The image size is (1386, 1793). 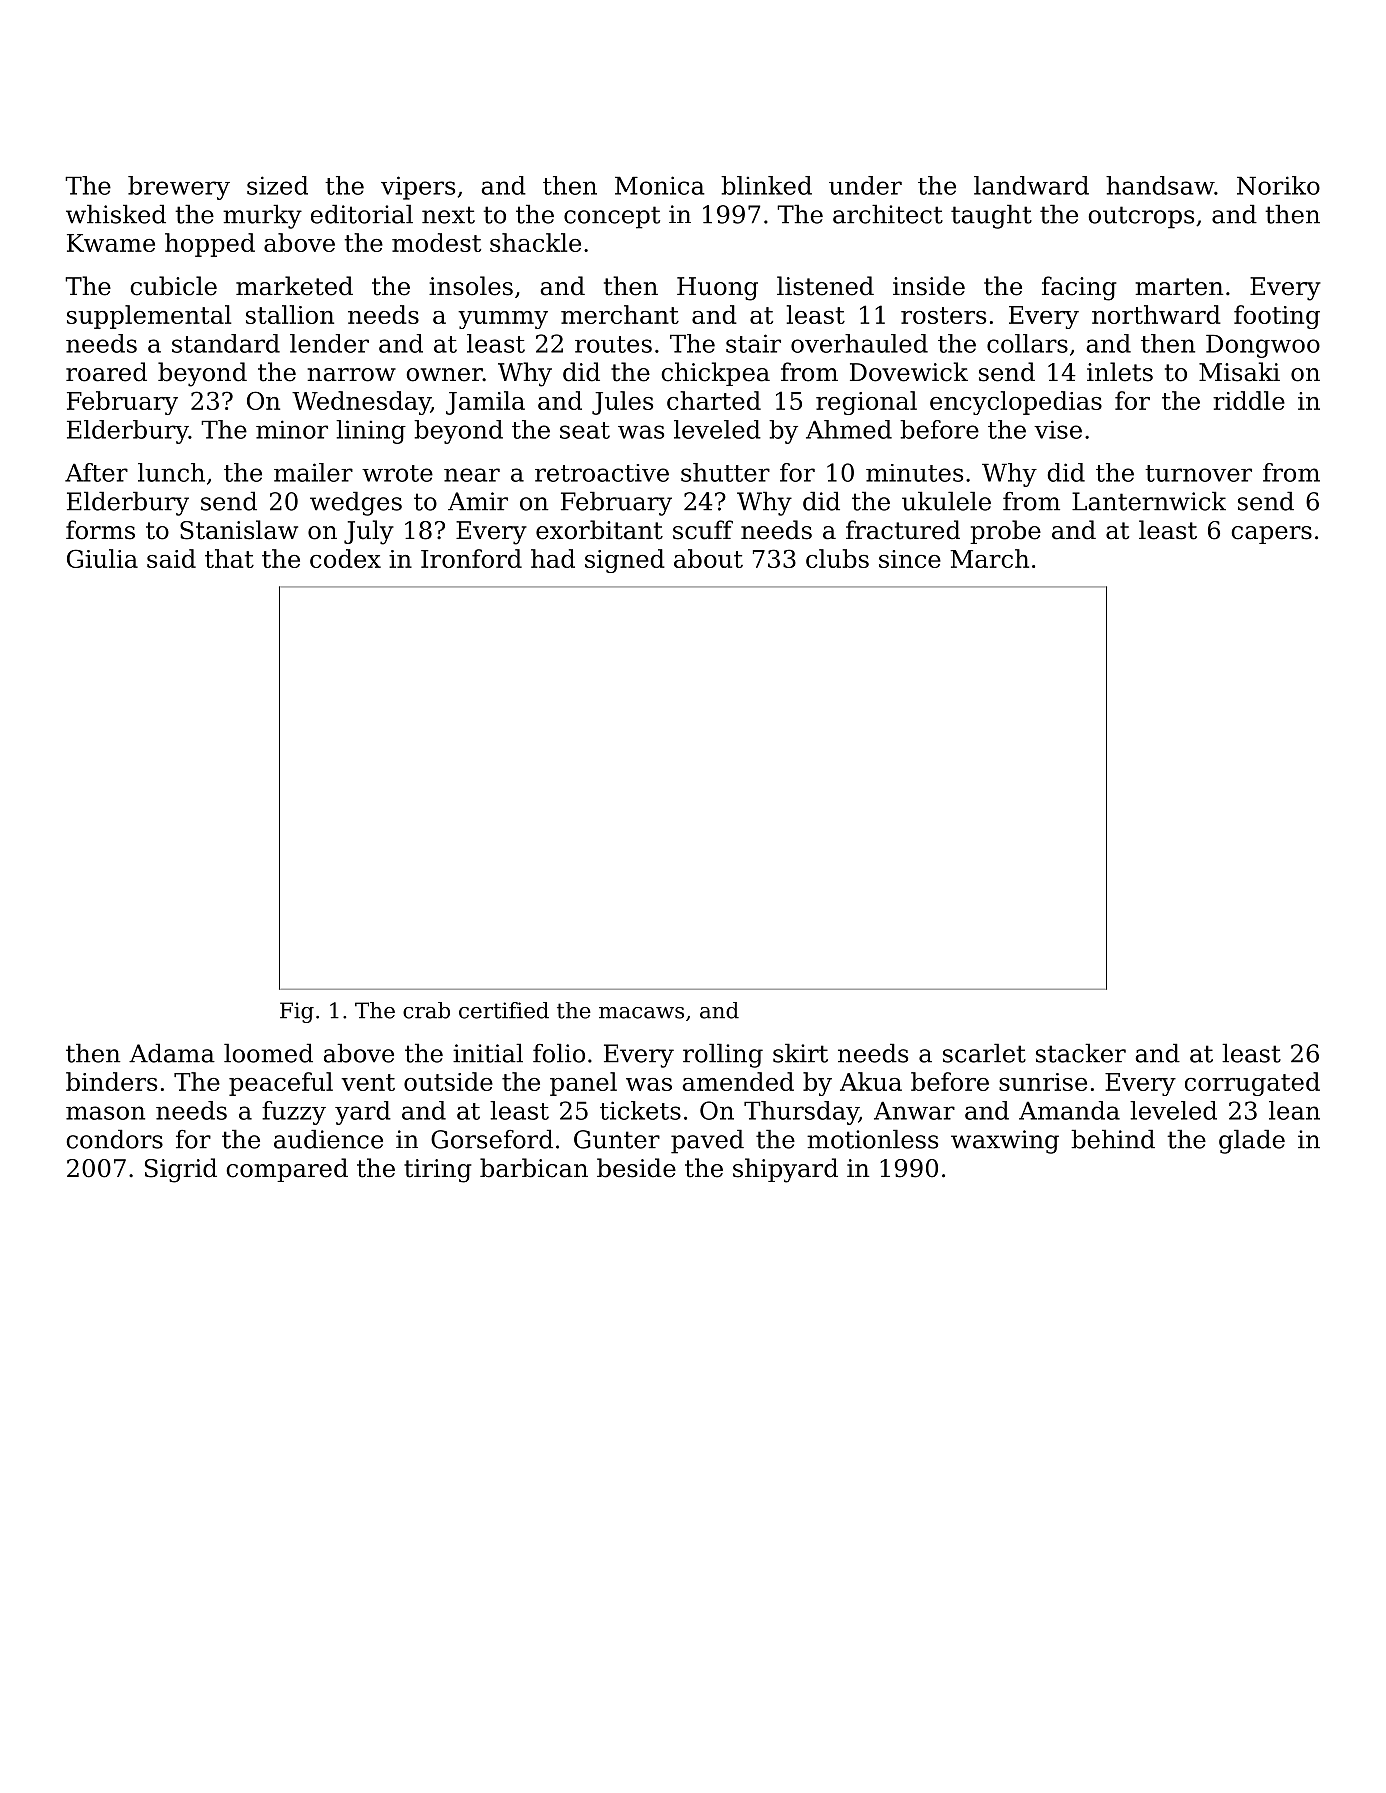 What do you see at coordinates (1252, 1084) in the screenshot?
I see `corrugated` at bounding box center [1252, 1084].
